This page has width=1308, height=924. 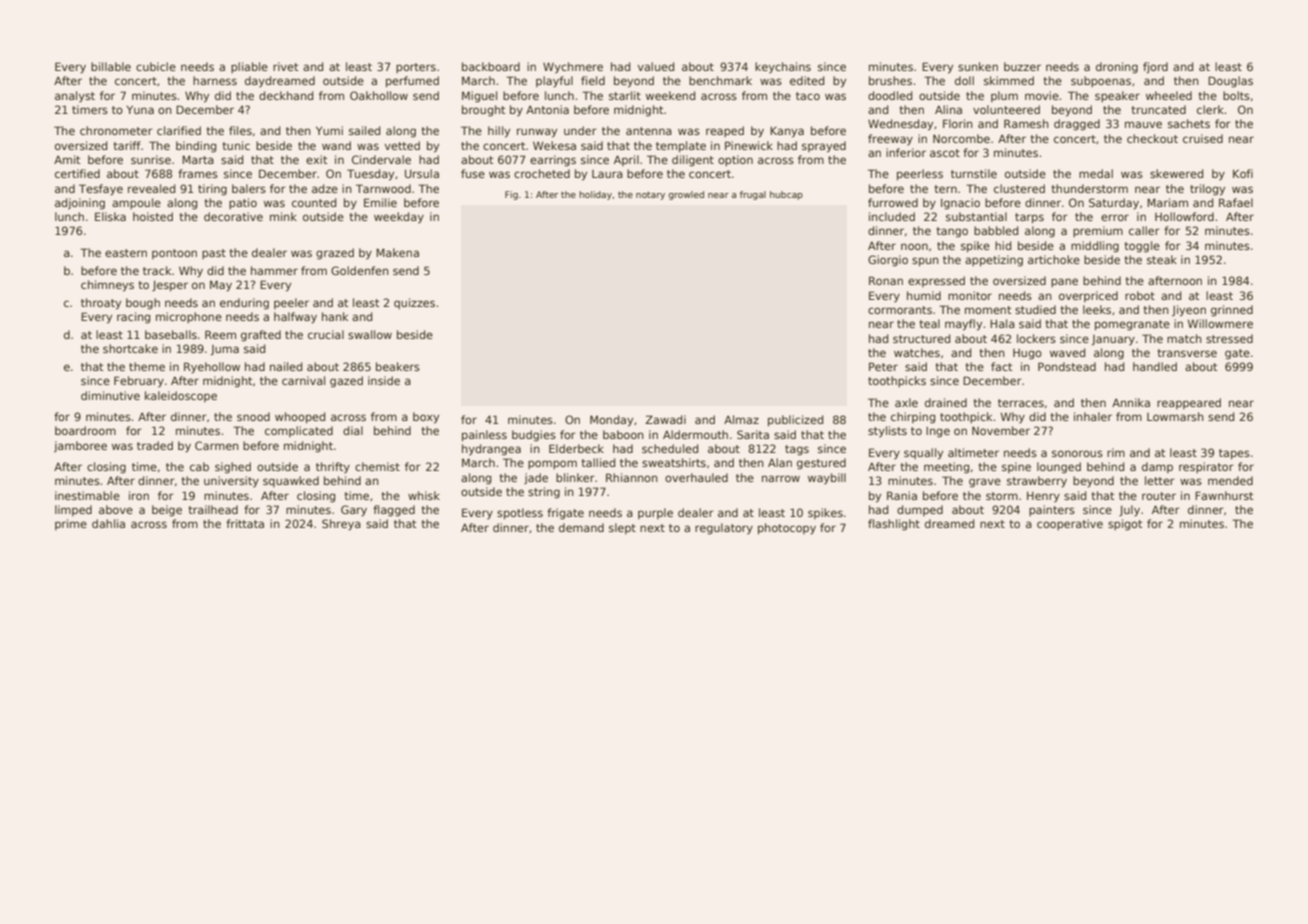 I want to click on overhauled, so click(x=696, y=477).
